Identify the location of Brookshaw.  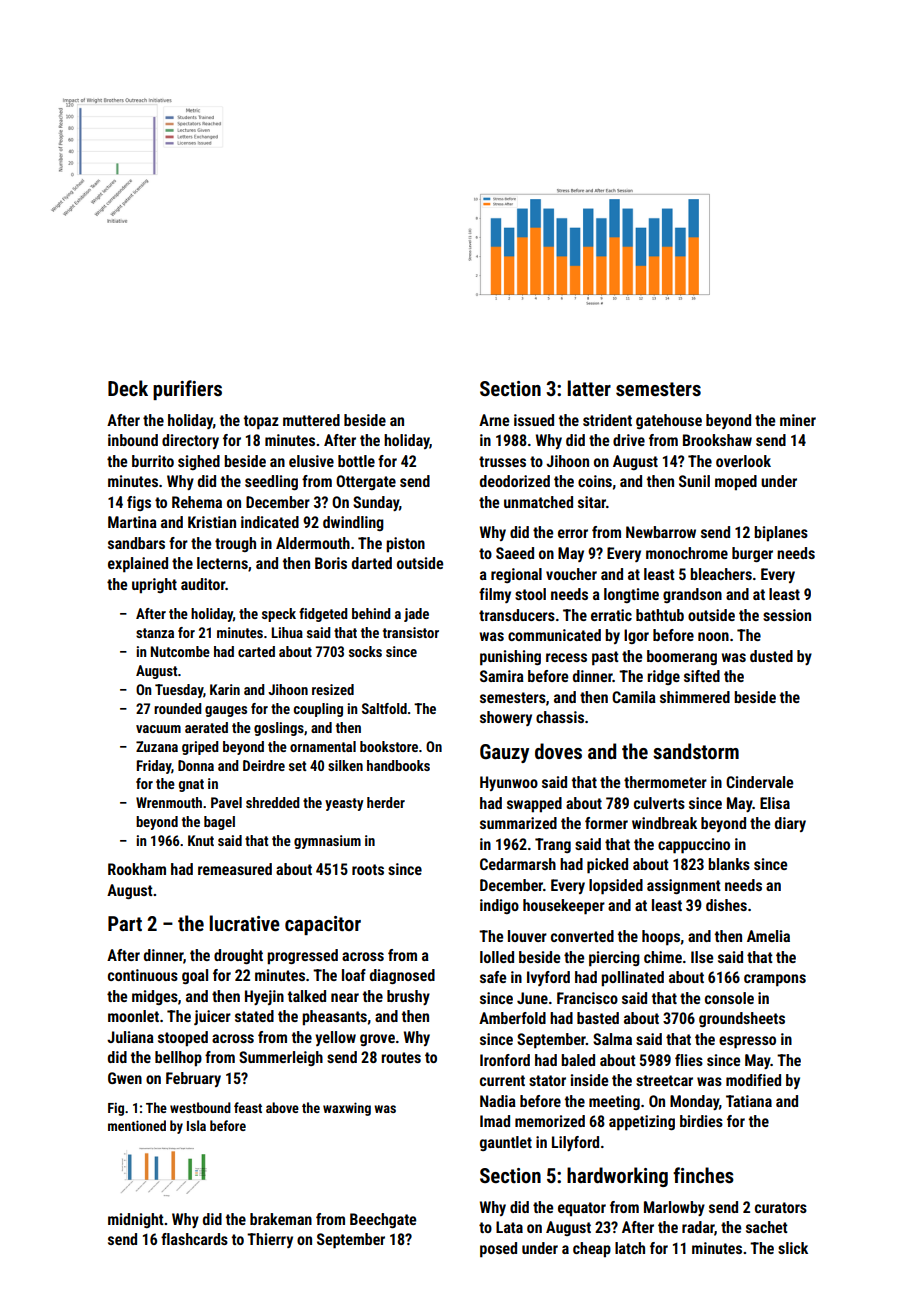
(717, 440).
